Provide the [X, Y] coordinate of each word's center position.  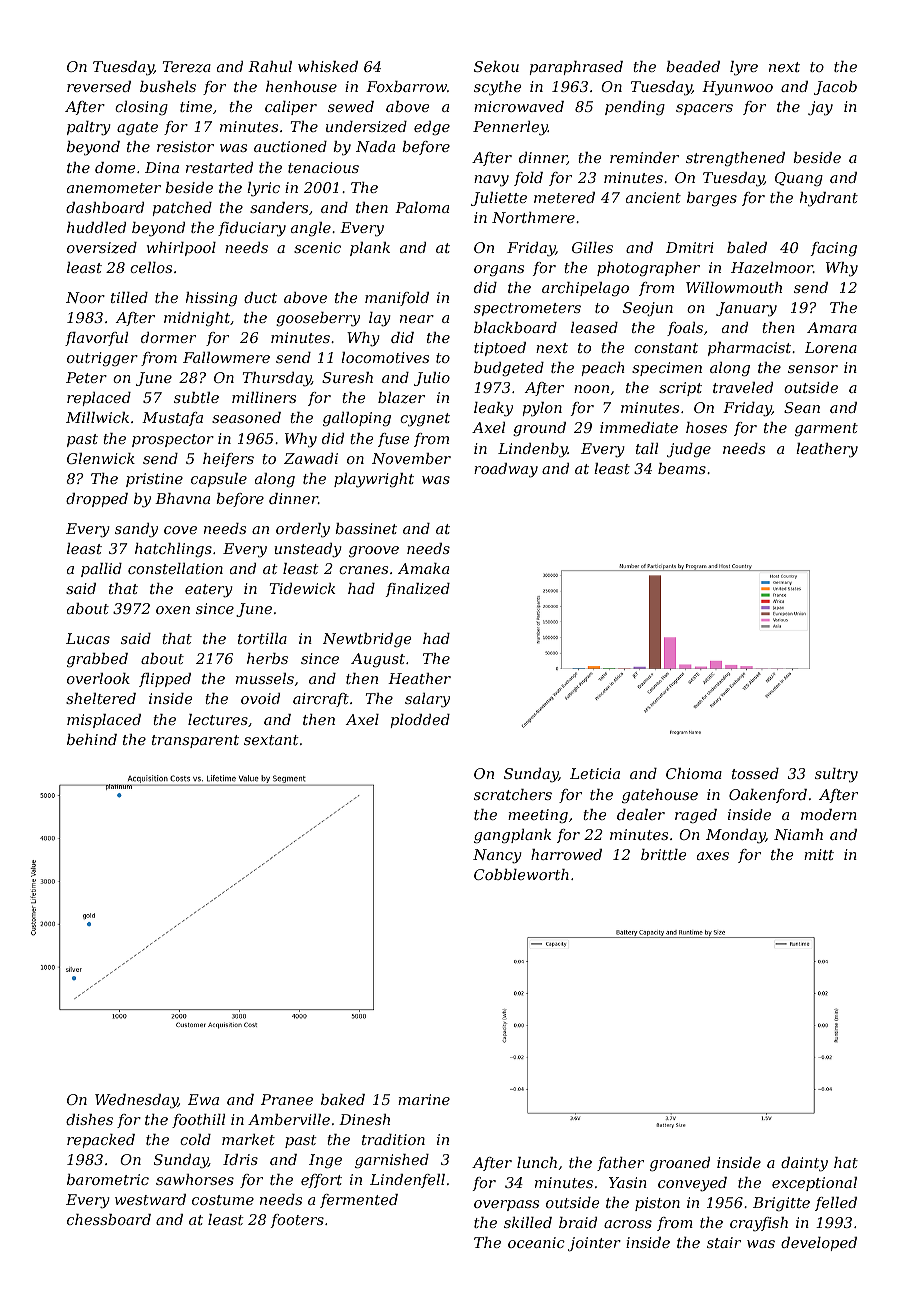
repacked [101, 1141]
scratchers [513, 794]
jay [820, 108]
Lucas [88, 638]
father [620, 1164]
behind [92, 739]
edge [432, 128]
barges [712, 199]
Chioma [694, 773]
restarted [219, 167]
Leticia [595, 773]
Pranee [287, 1099]
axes [713, 856]
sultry [836, 775]
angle [311, 229]
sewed [351, 106]
